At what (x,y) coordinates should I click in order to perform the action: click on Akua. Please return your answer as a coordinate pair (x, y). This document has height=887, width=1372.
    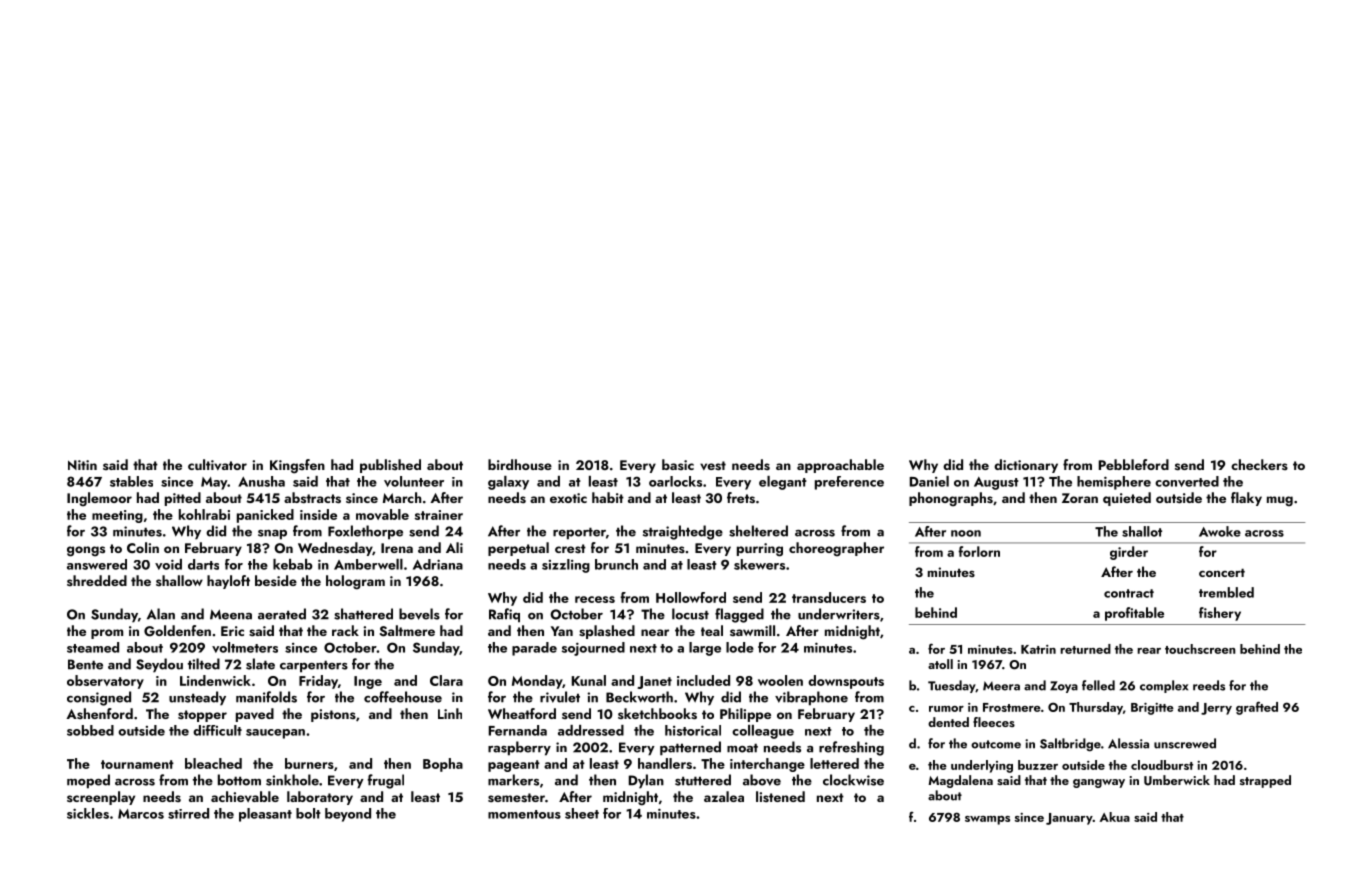
    Looking at the image, I should click on (1115, 817).
